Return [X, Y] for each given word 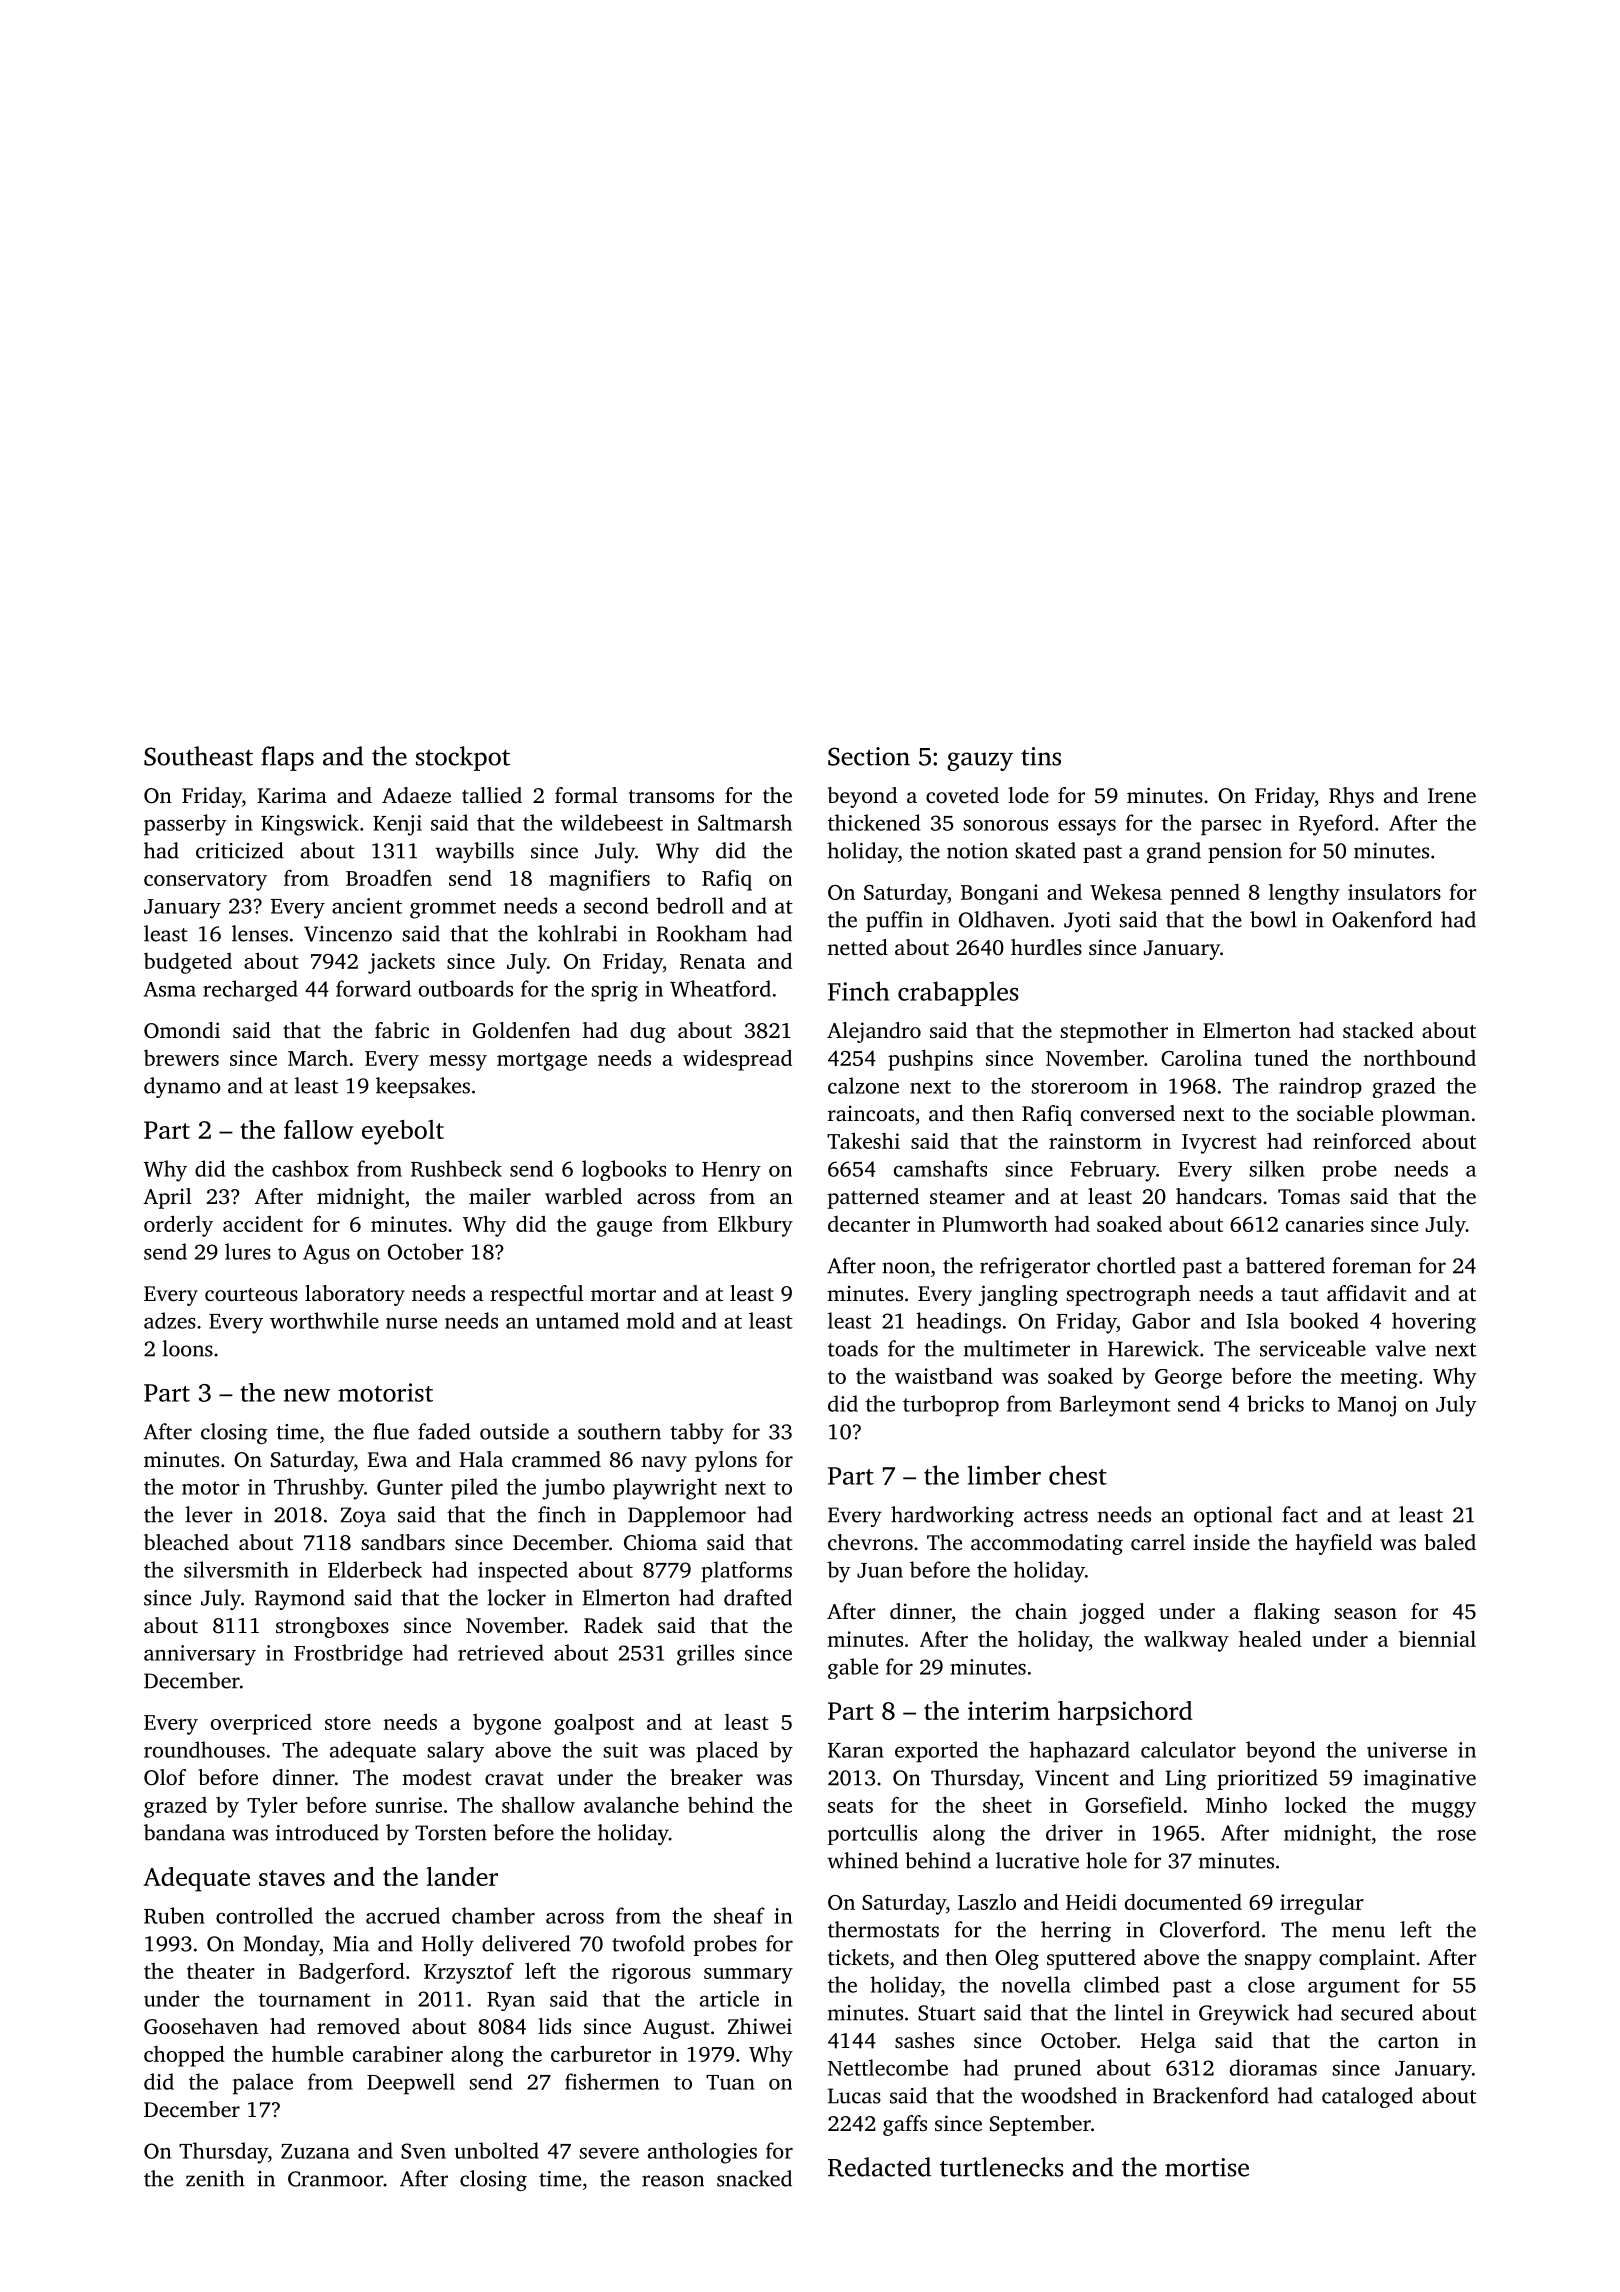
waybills [474, 852]
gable [853, 1668]
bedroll [690, 905]
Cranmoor [335, 2179]
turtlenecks [1002, 2167]
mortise [1207, 2167]
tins [1041, 756]
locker [516, 1597]
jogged [1112, 1613]
